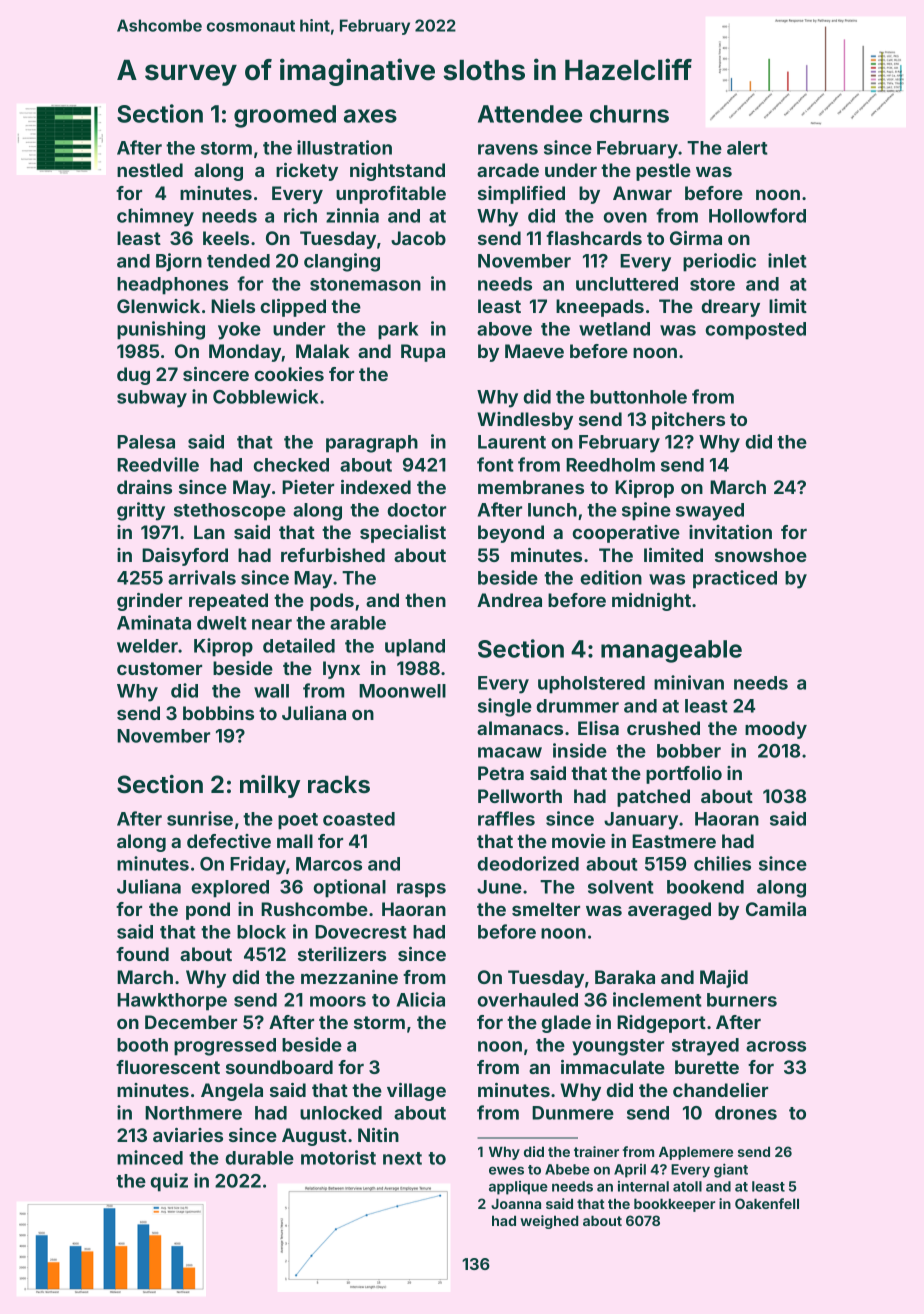 The image size is (924, 1314). Describe the element at coordinates (549, 1222) in the page. I see `weighed` at that location.
